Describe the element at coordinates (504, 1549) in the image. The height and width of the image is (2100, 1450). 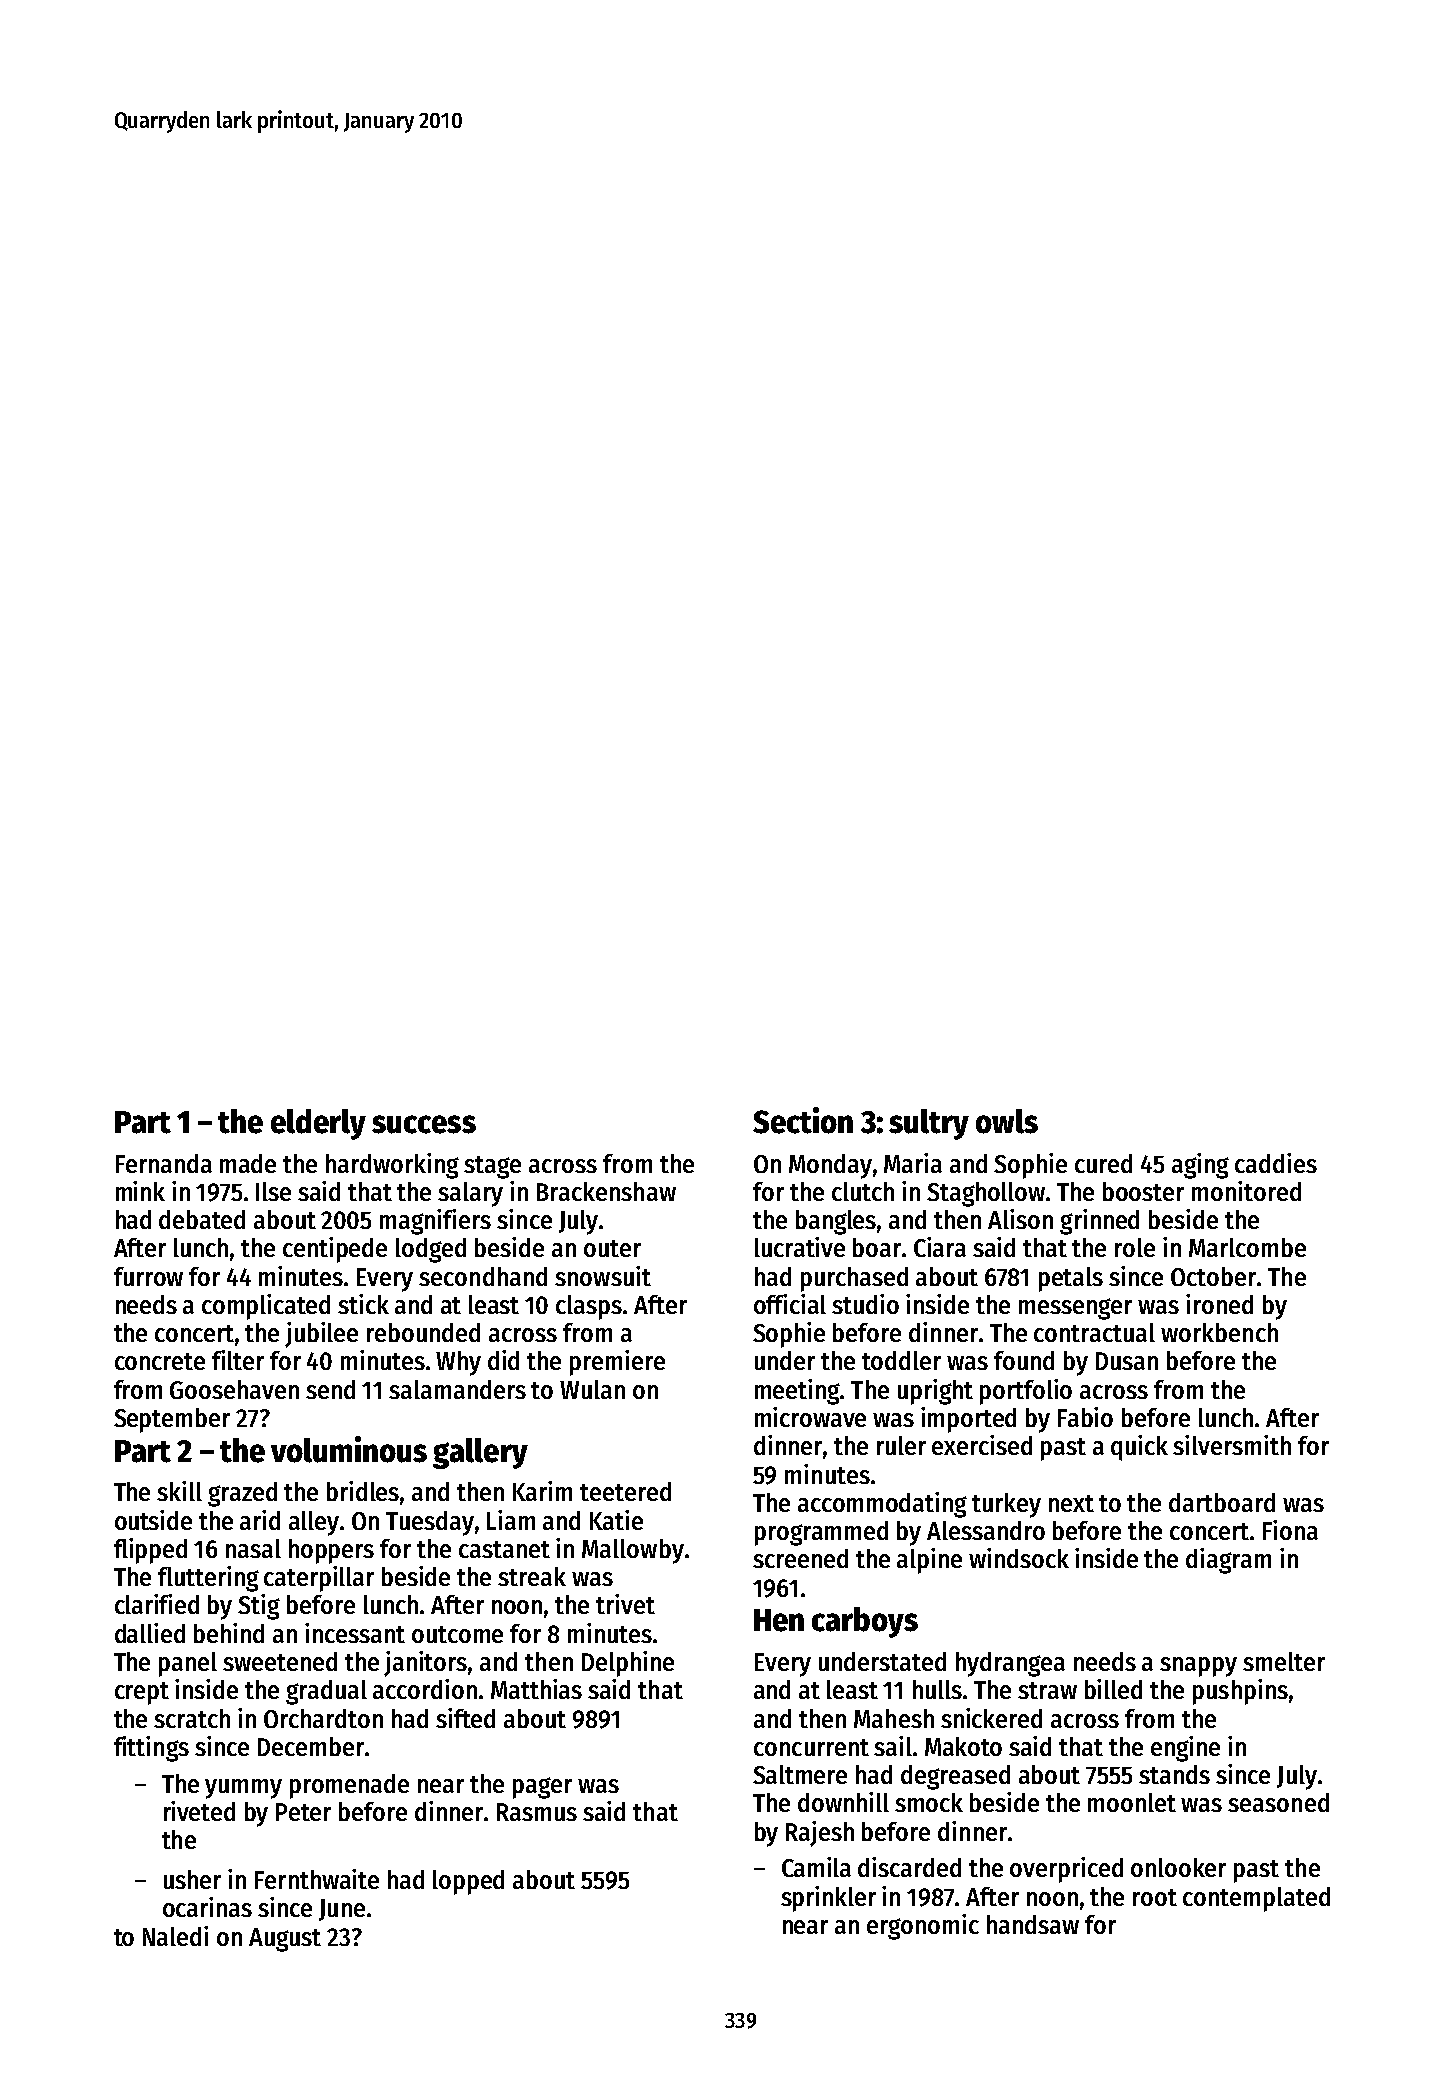
I see `castanet` at that location.
